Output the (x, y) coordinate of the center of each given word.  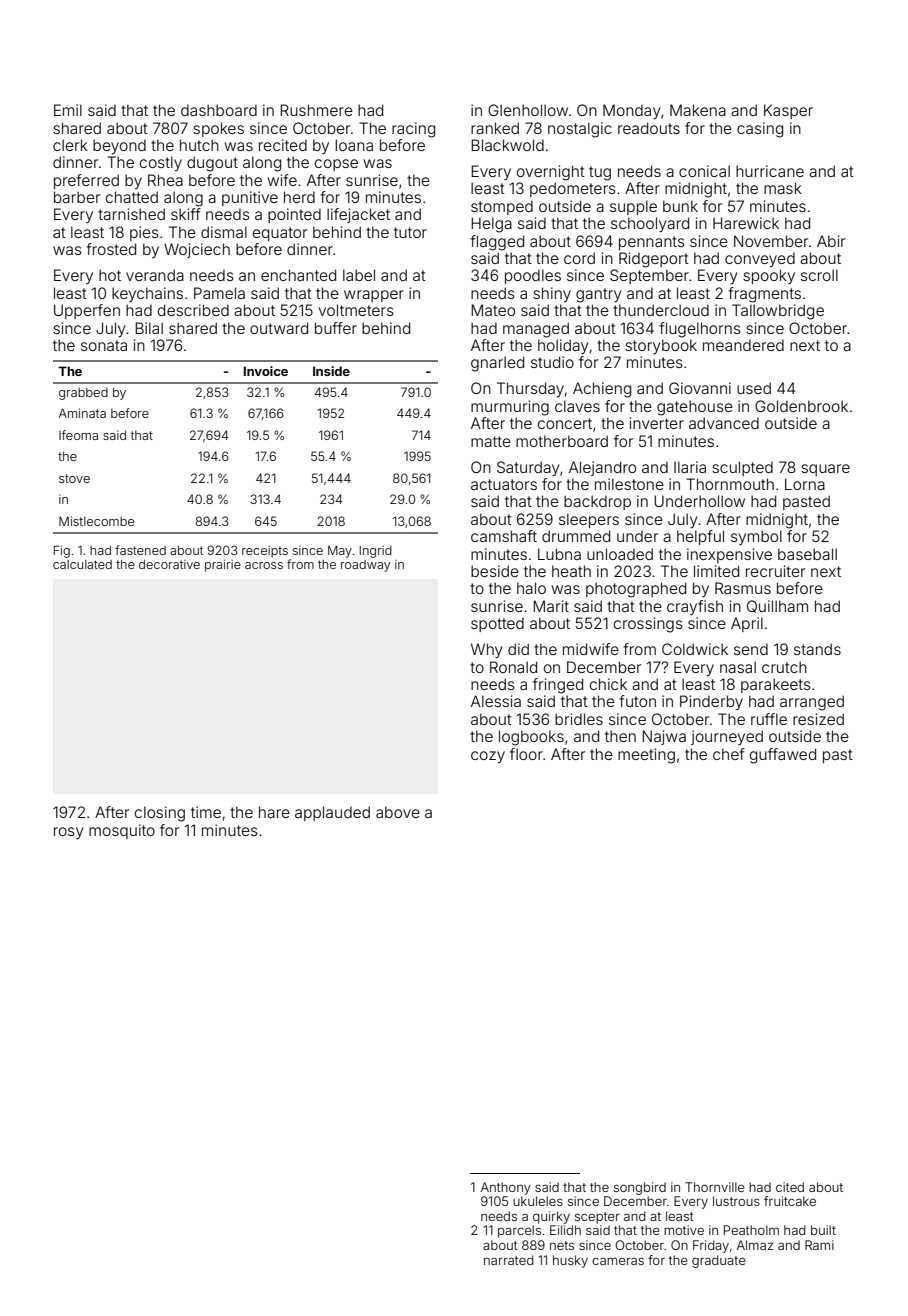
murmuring (510, 408)
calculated (82, 564)
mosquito (122, 831)
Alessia (496, 701)
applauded (332, 813)
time (206, 812)
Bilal (149, 328)
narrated (508, 1260)
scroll (819, 275)
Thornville (715, 1187)
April (747, 624)
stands (817, 649)
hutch (199, 145)
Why (487, 651)
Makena (698, 110)
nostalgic (580, 130)
